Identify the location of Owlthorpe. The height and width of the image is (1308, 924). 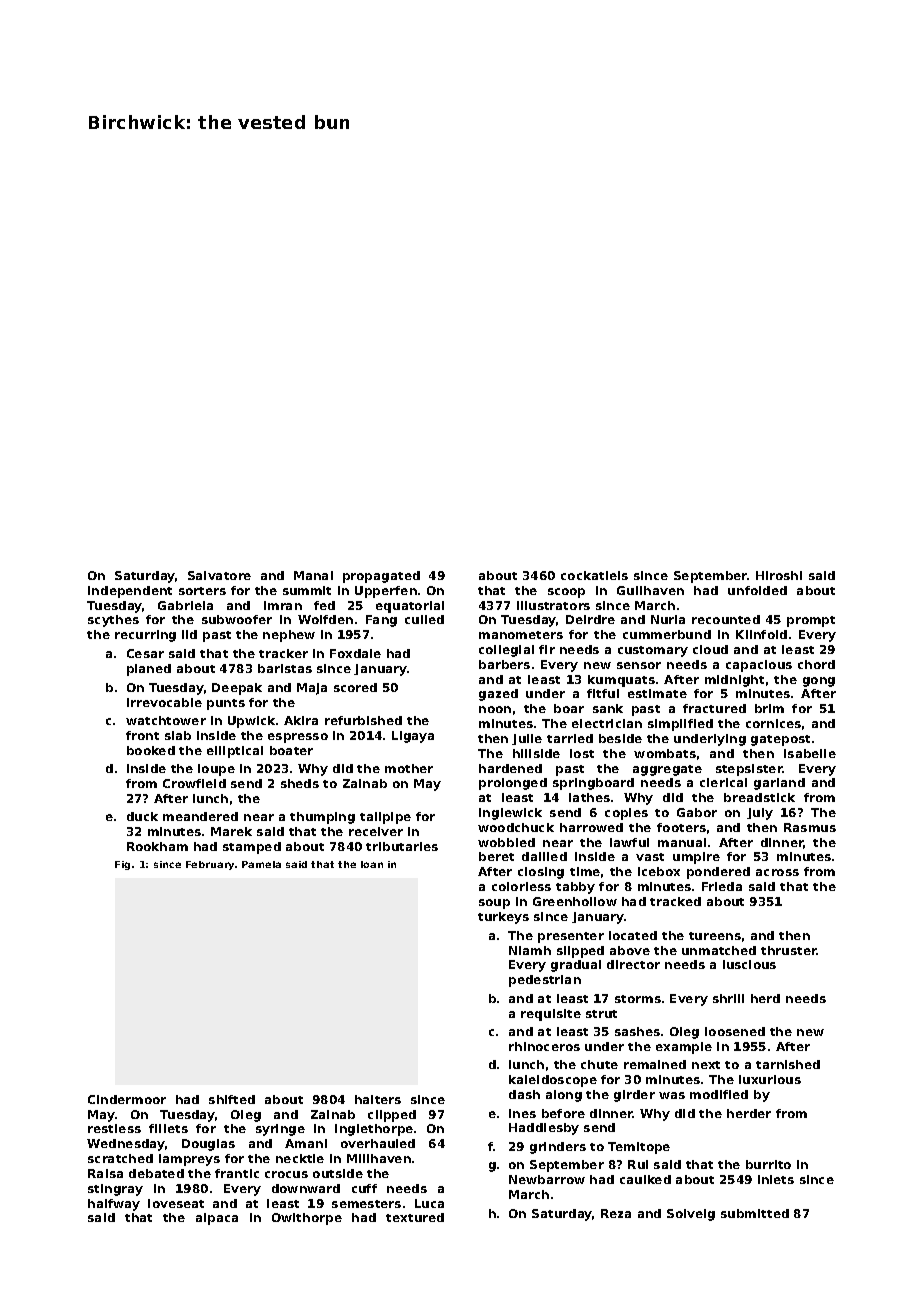
(307, 1219).
